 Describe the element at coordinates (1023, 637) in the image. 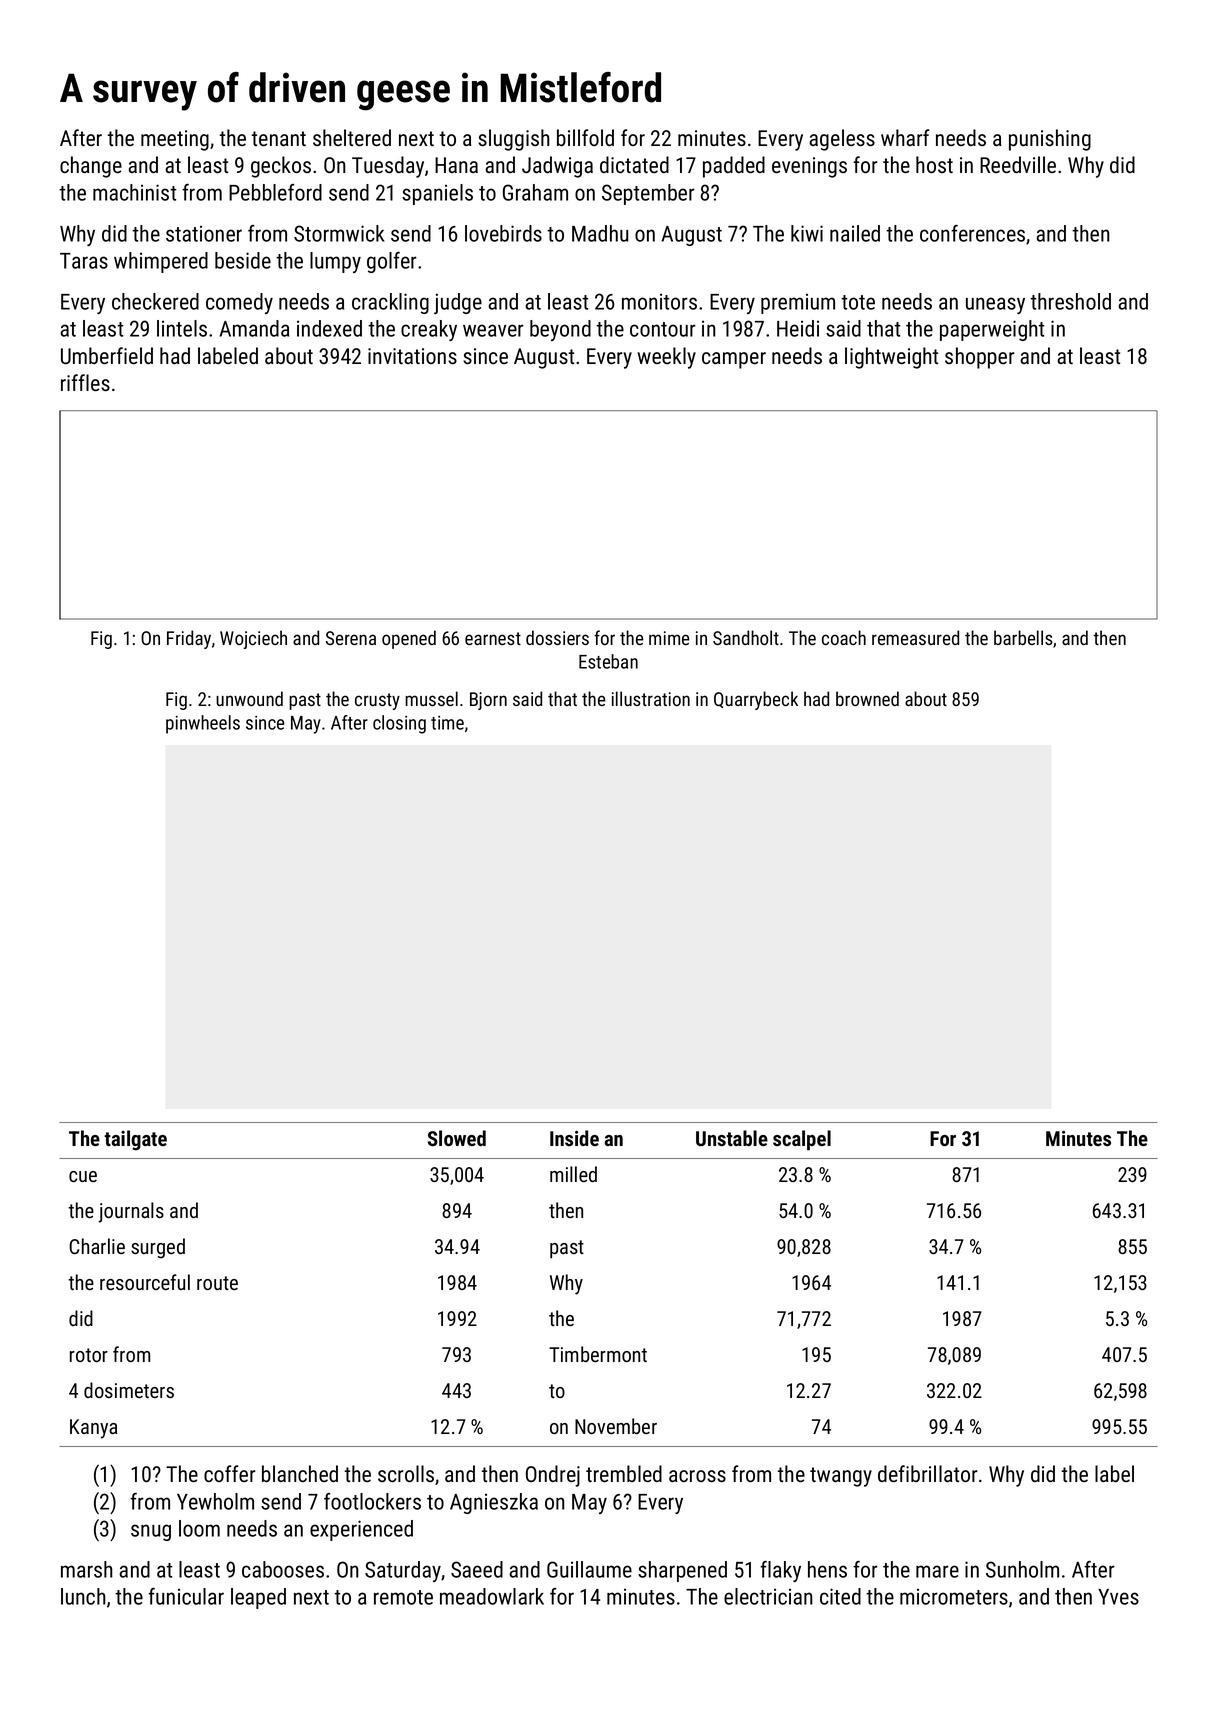

I see `barbells` at that location.
